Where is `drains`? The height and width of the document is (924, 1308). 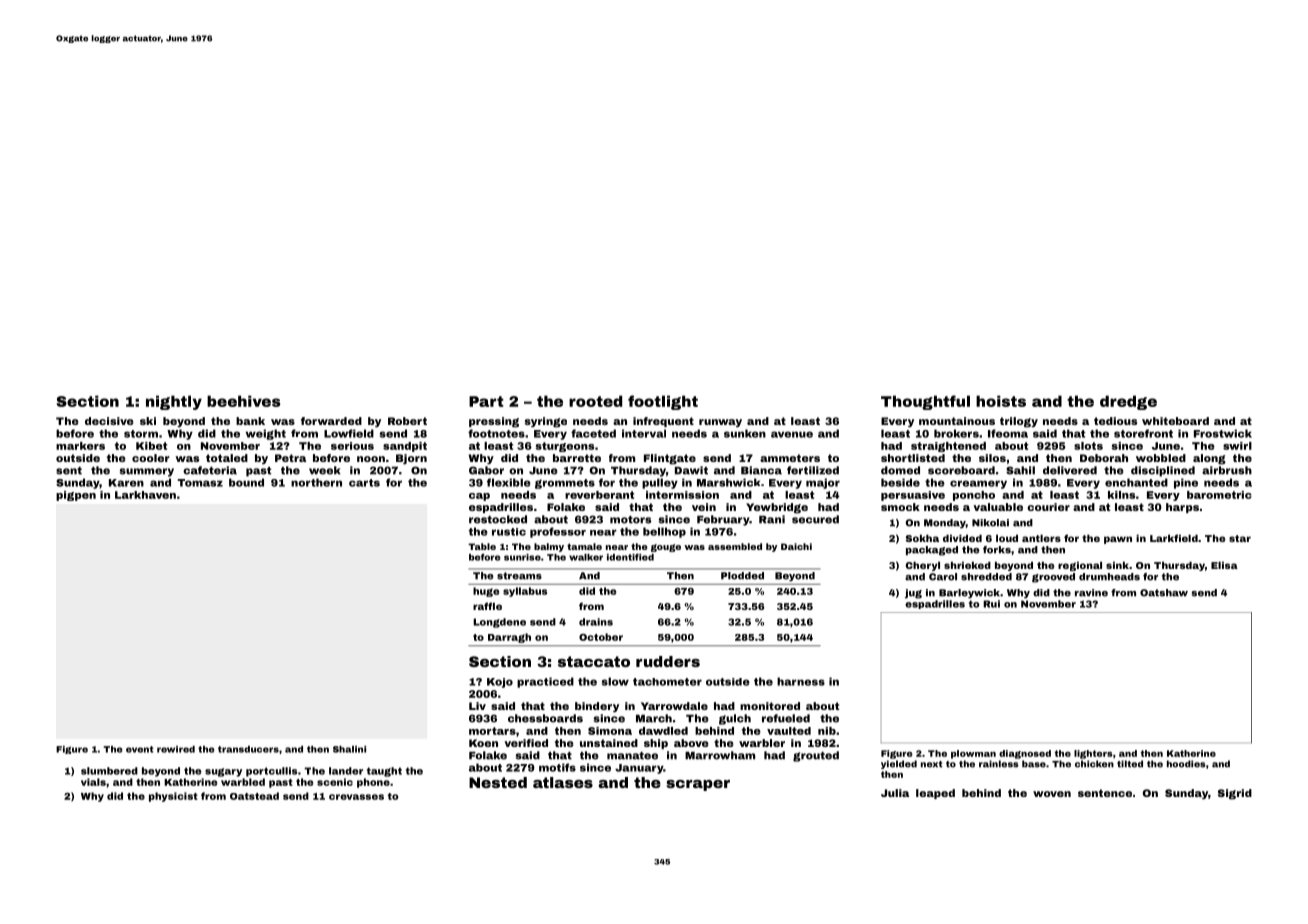 drains is located at coordinates (596, 622).
